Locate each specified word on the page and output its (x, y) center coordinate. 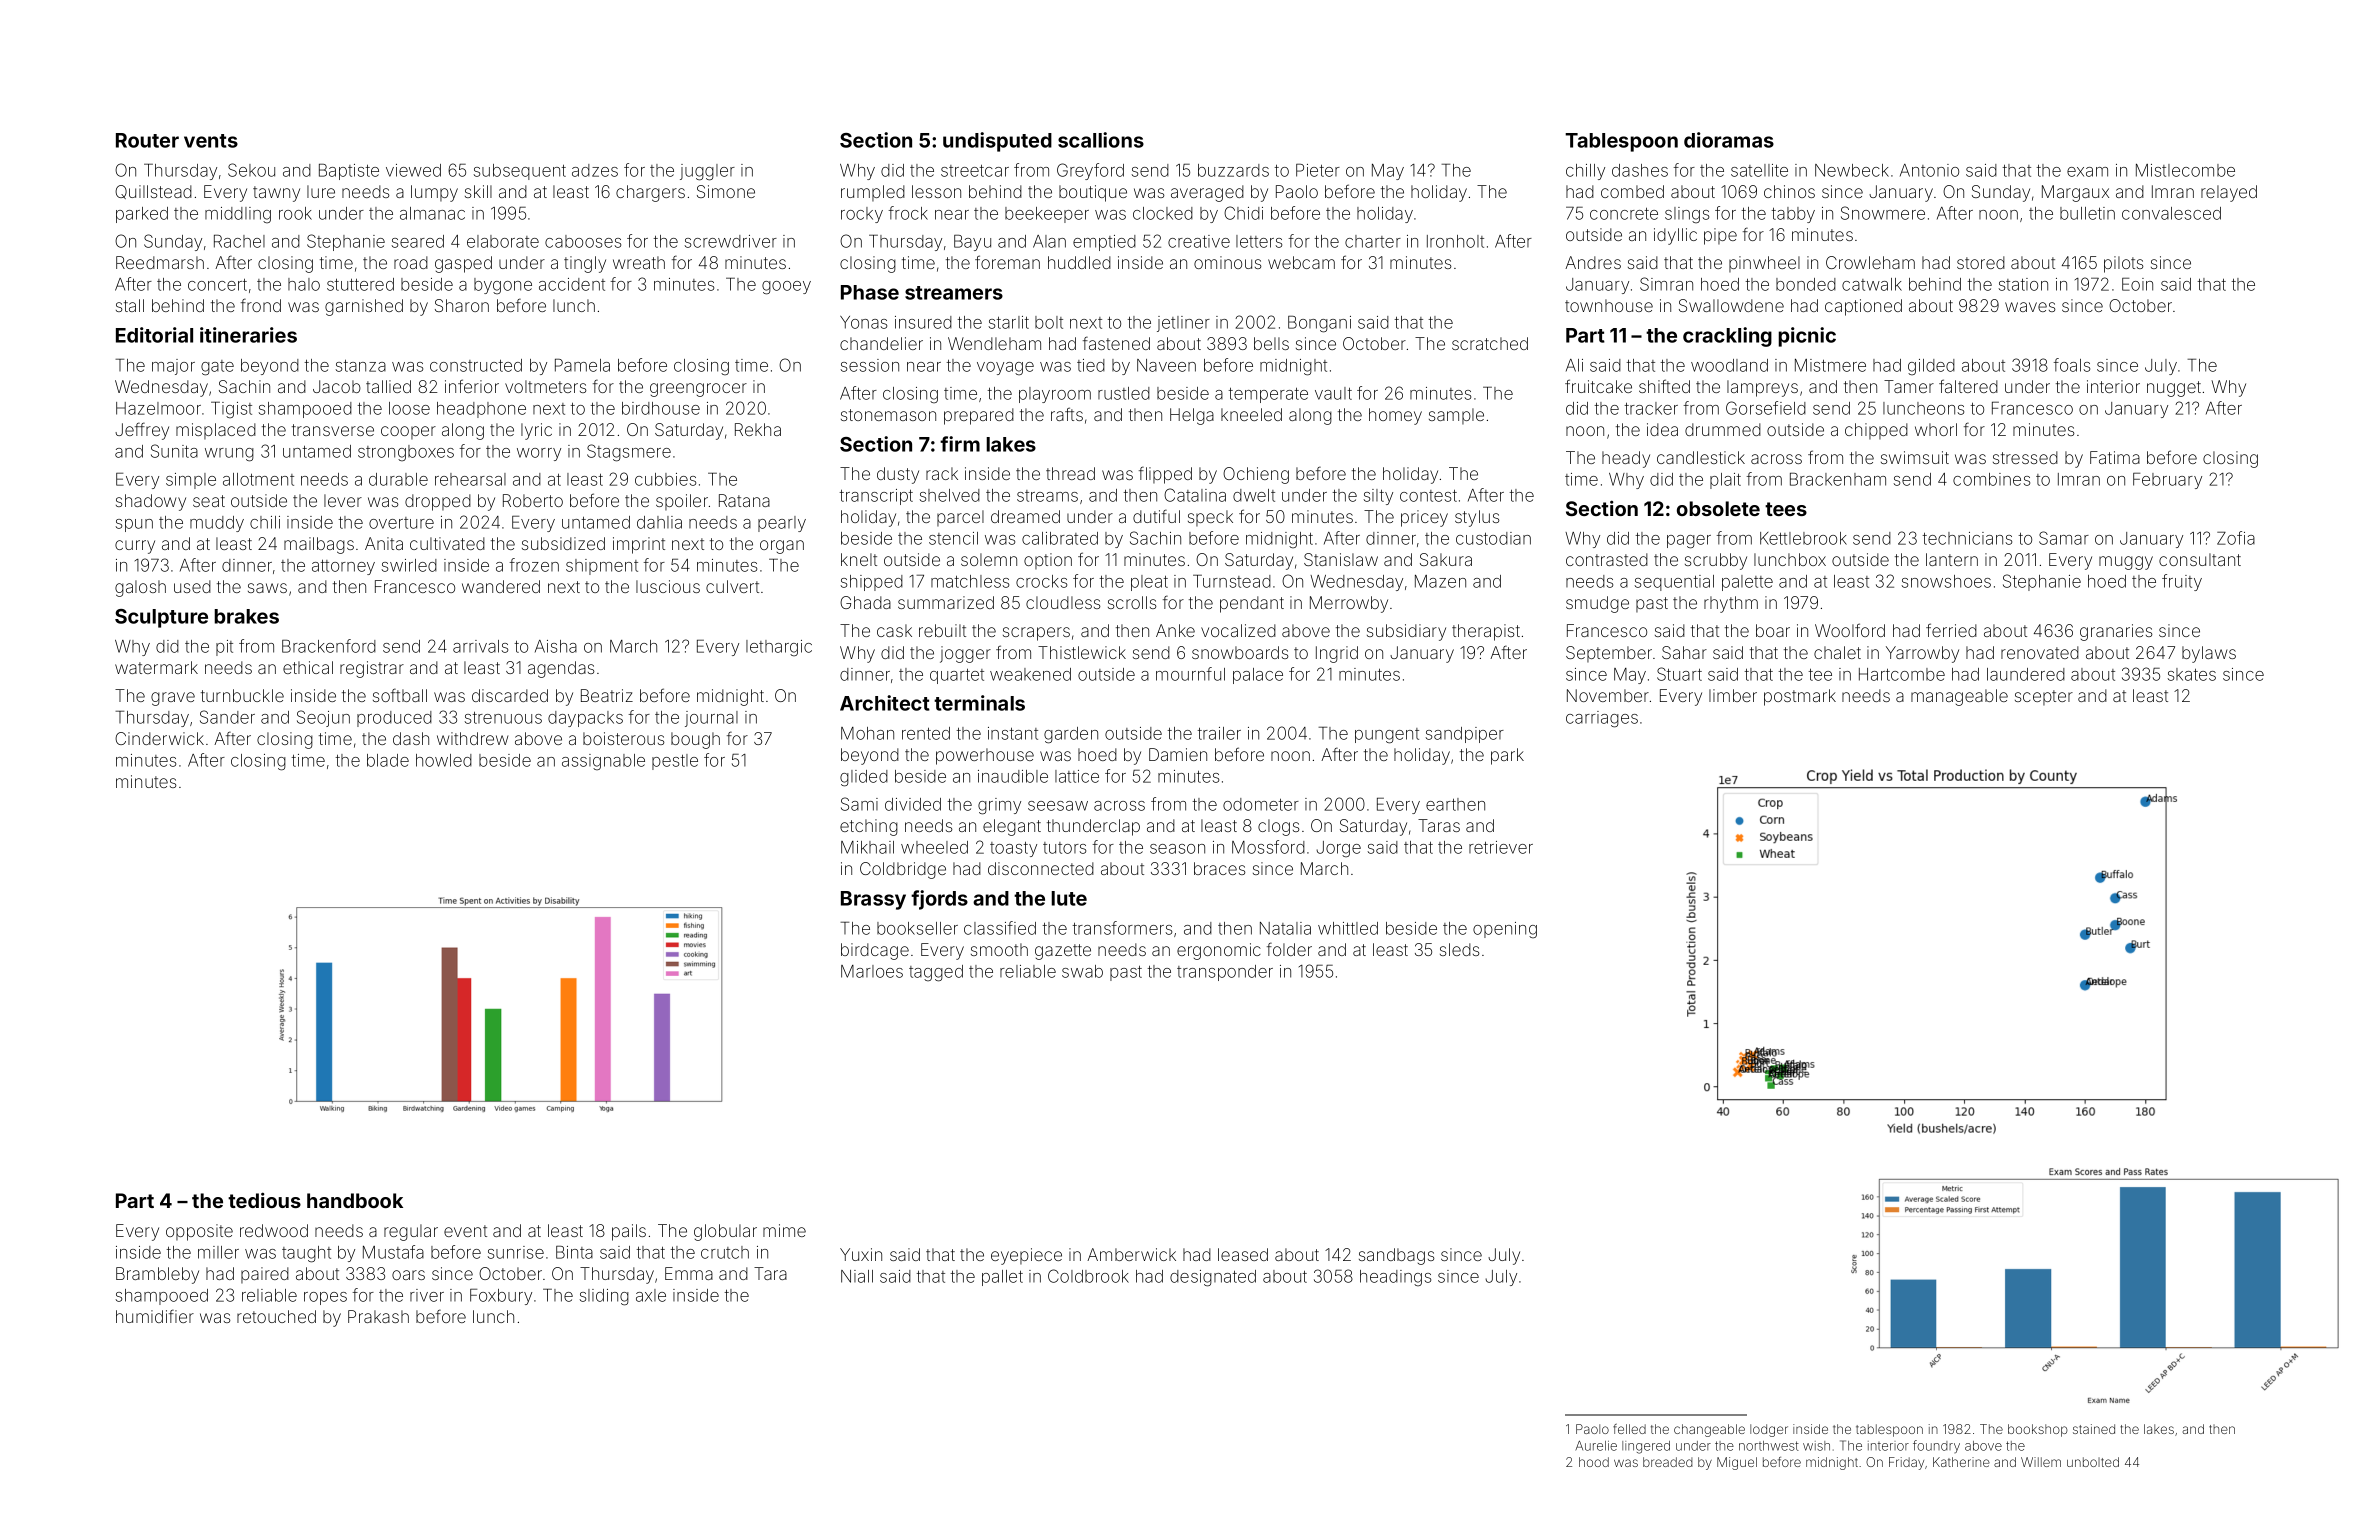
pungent (1387, 736)
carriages (1602, 719)
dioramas (1729, 140)
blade (388, 760)
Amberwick (1131, 1254)
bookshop (2038, 1430)
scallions (1101, 140)
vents (211, 141)
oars (408, 1275)
